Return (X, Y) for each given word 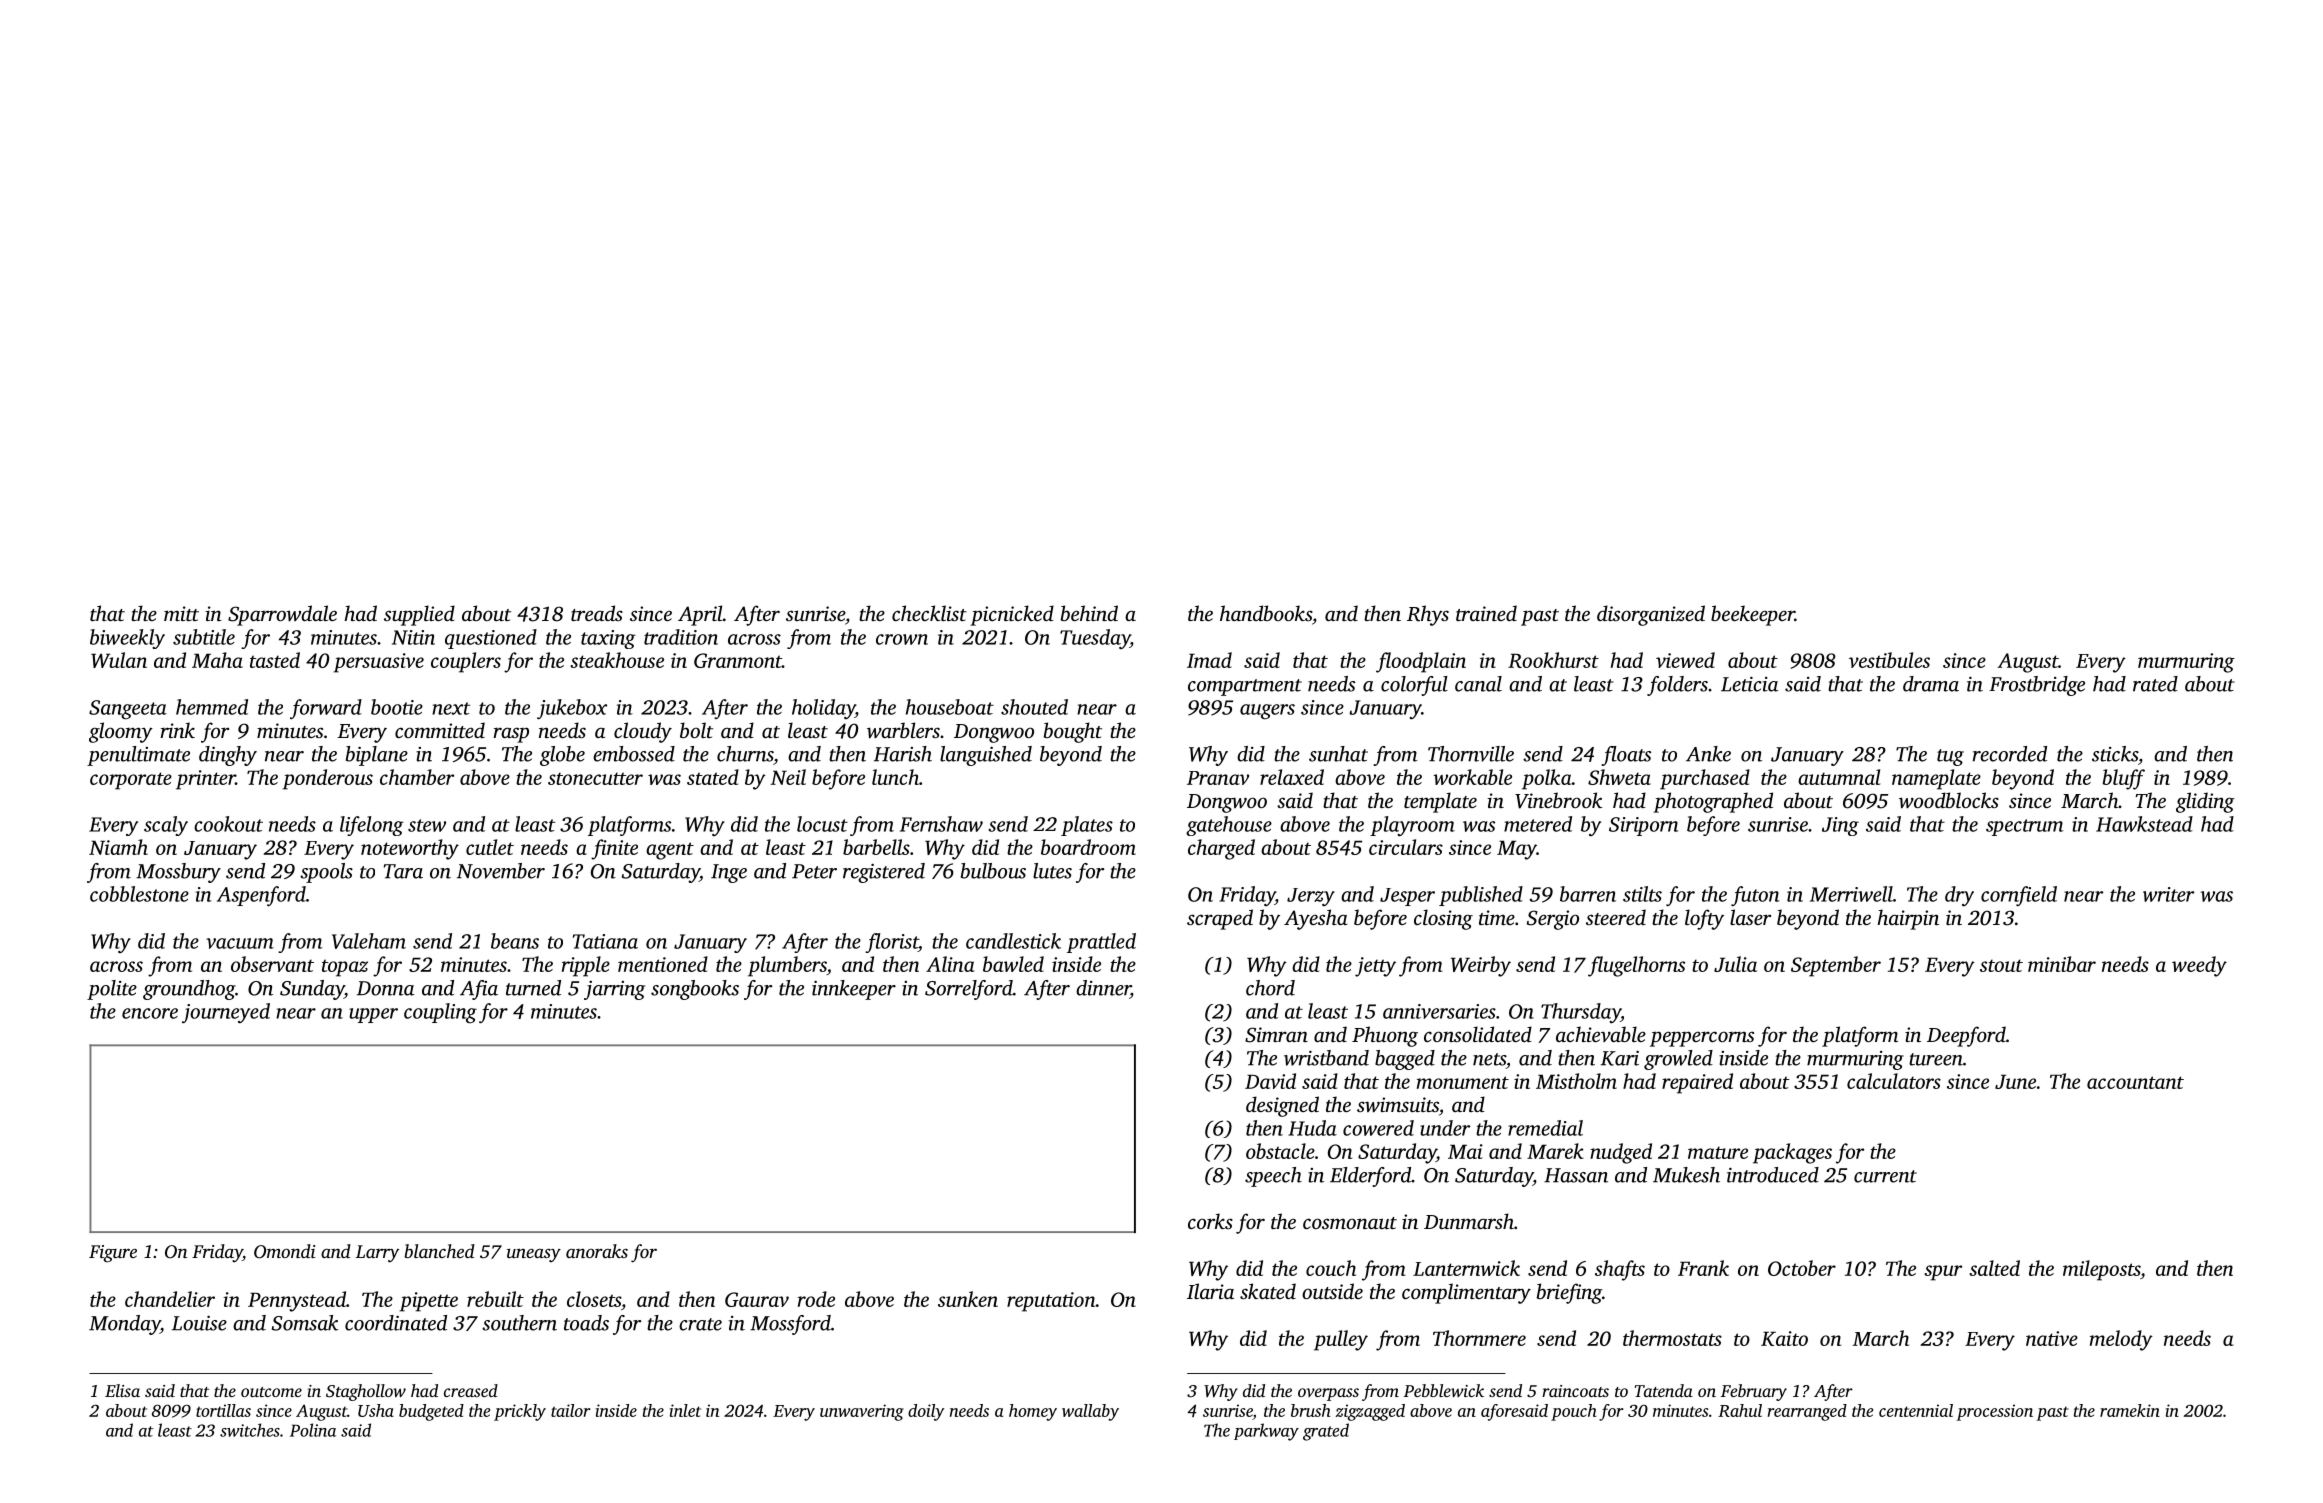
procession (1995, 1412)
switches (250, 1430)
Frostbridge (2037, 686)
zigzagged (1370, 1412)
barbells (876, 847)
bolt (696, 730)
